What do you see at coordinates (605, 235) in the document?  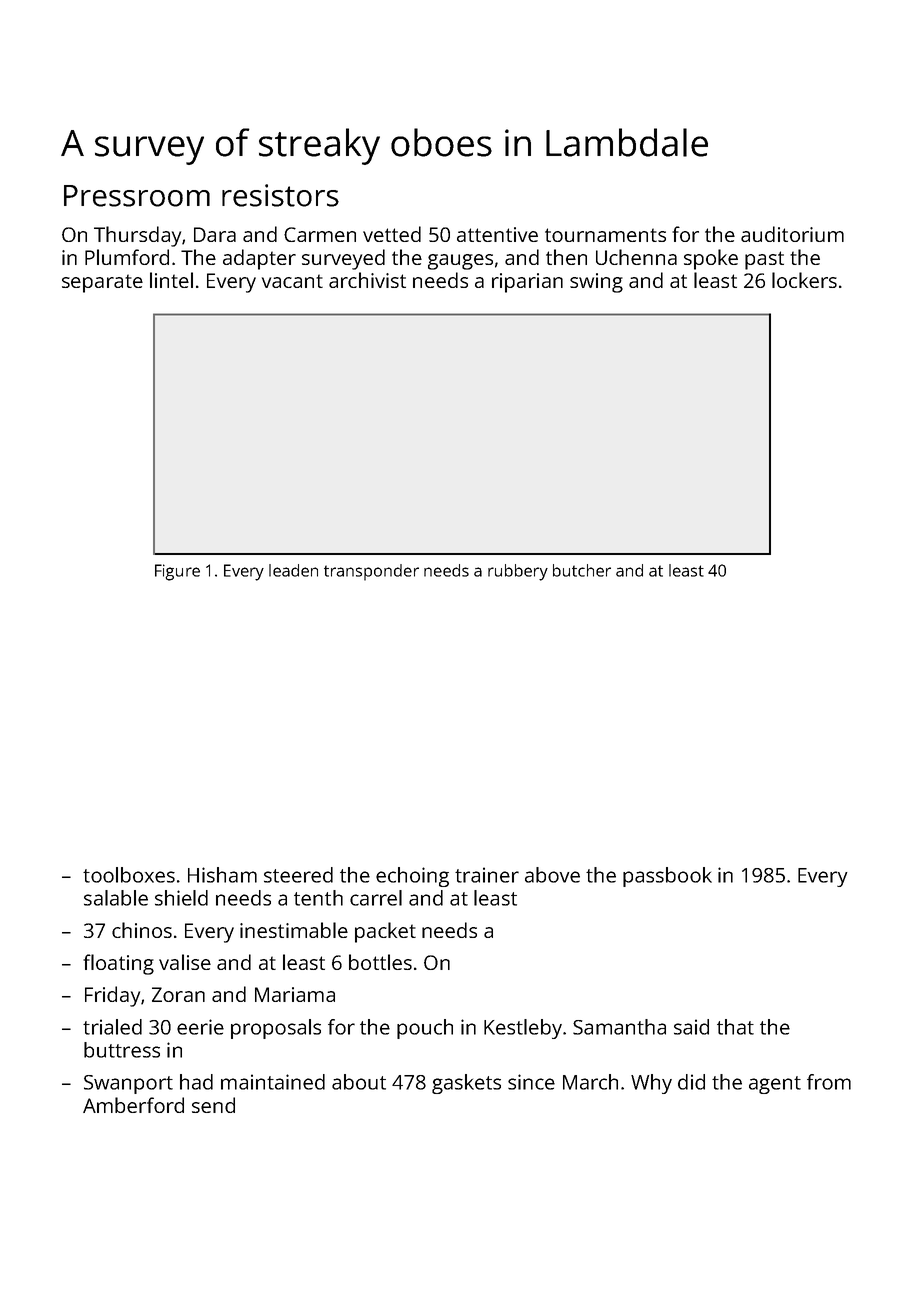 I see `tournaments` at bounding box center [605, 235].
